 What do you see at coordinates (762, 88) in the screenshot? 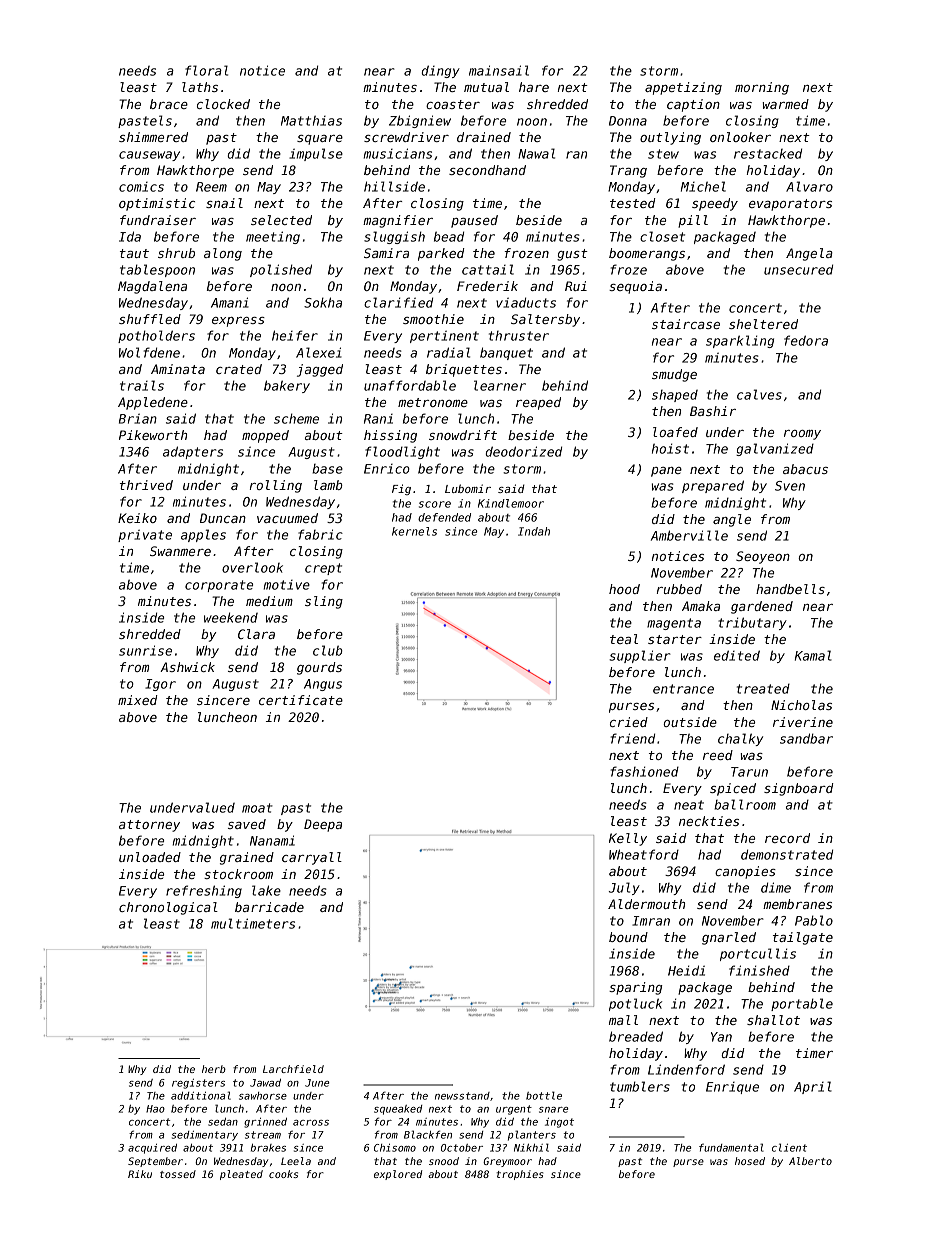
I see `morning` at bounding box center [762, 88].
